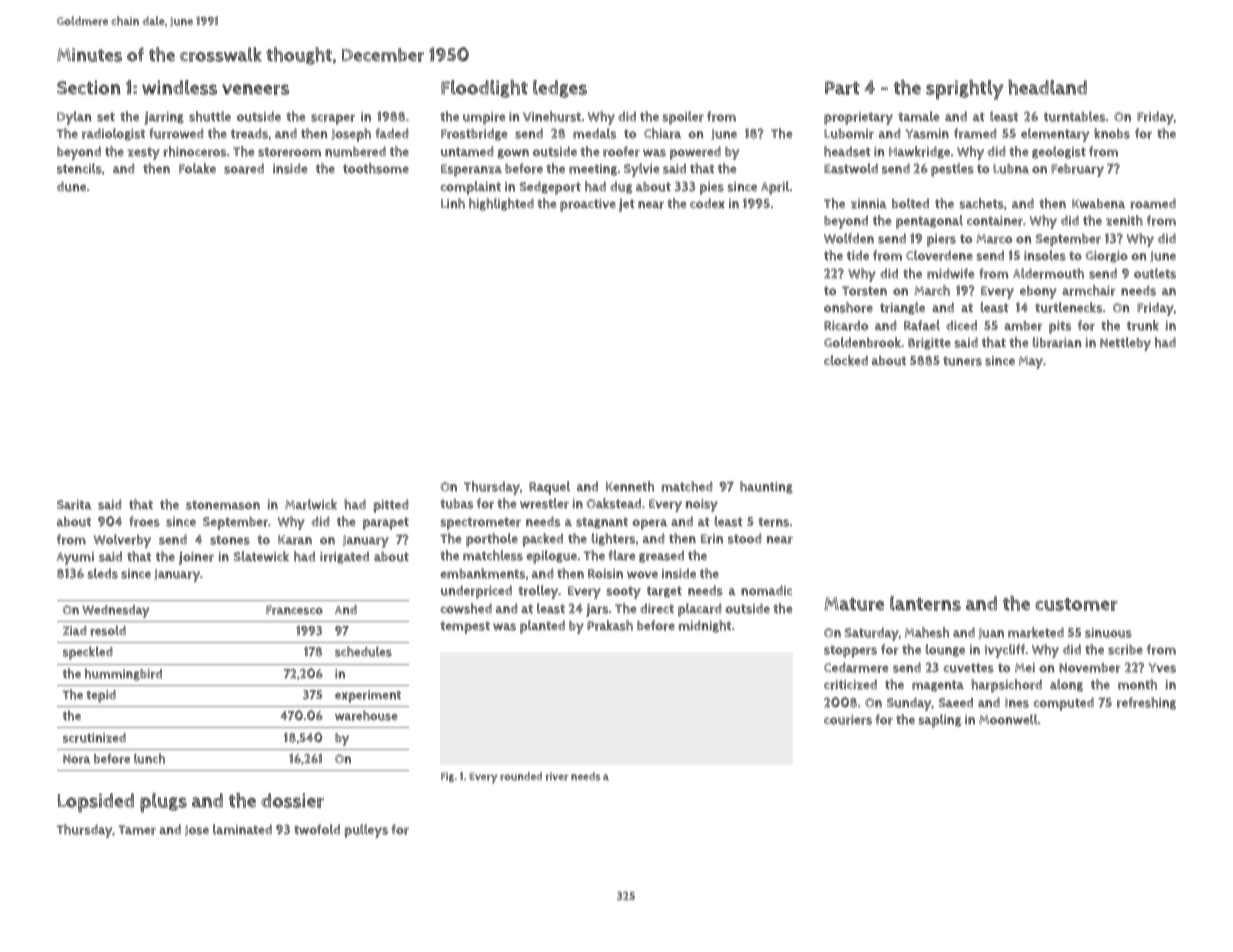 The image size is (1233, 952). What do you see at coordinates (1074, 116) in the page?
I see `turntables` at bounding box center [1074, 116].
